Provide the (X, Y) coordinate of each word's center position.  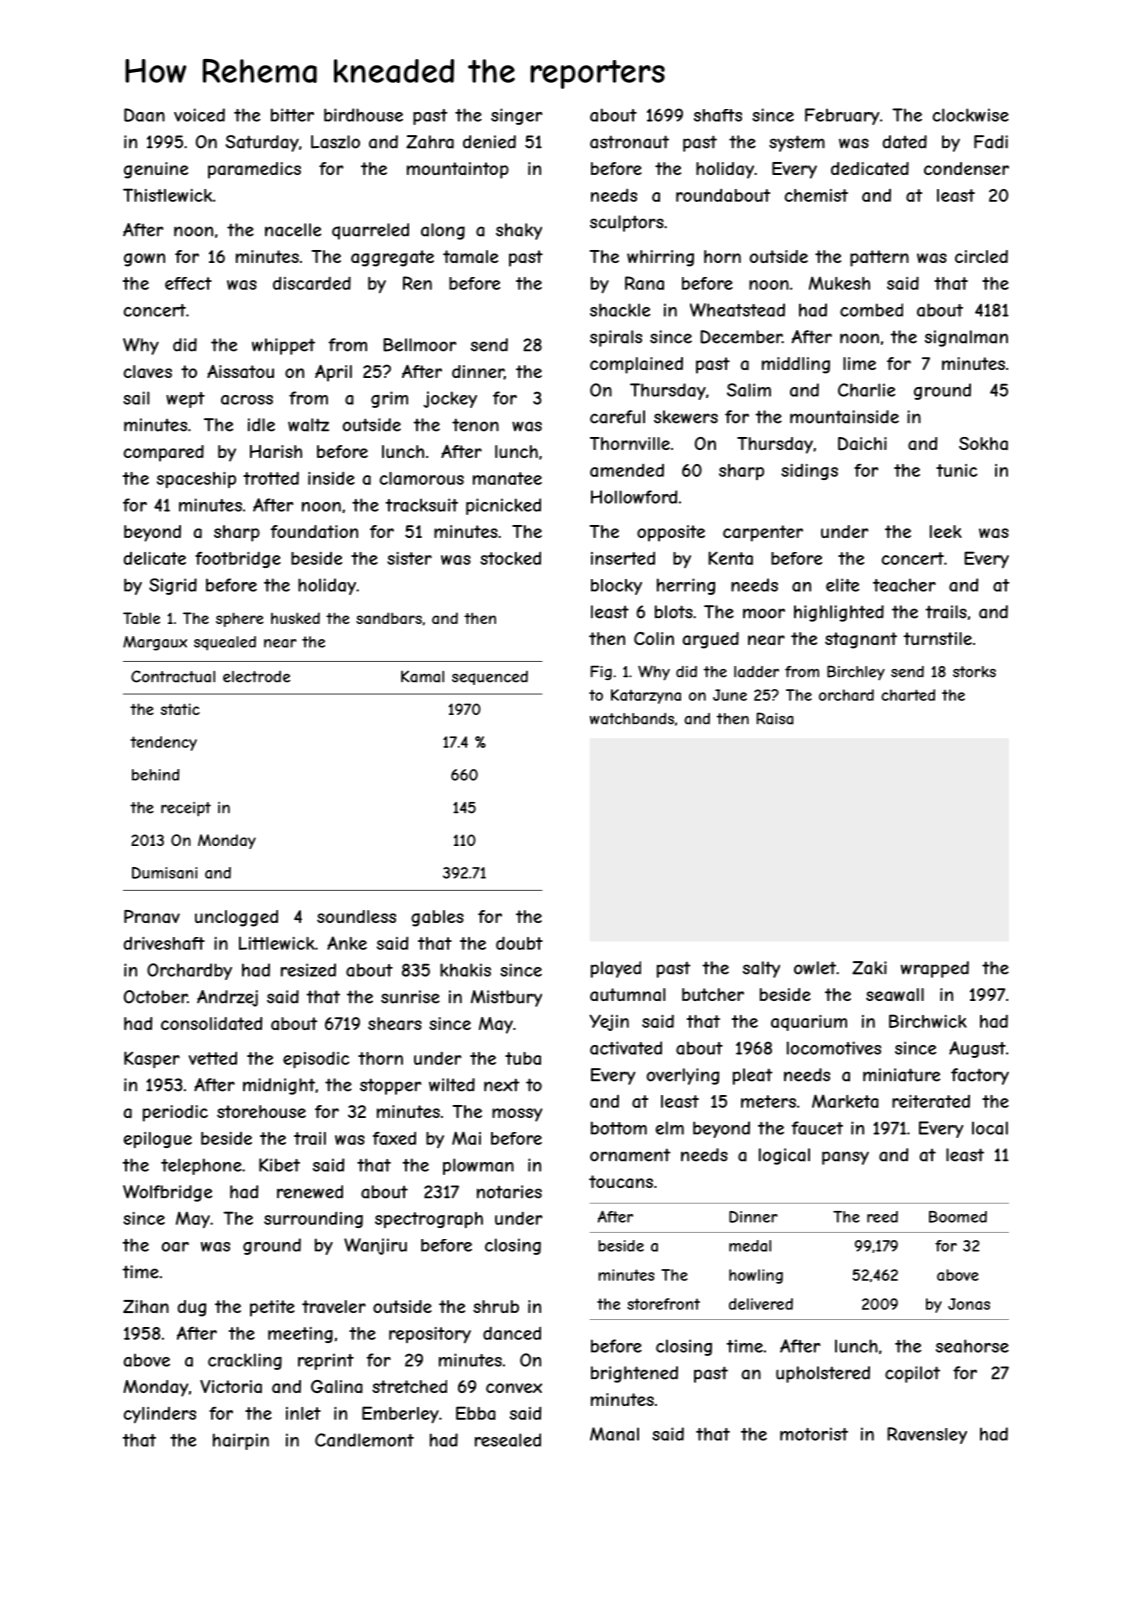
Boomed (958, 1217)
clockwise (971, 115)
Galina (337, 1386)
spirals (616, 338)
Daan (144, 115)
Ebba (476, 1413)
